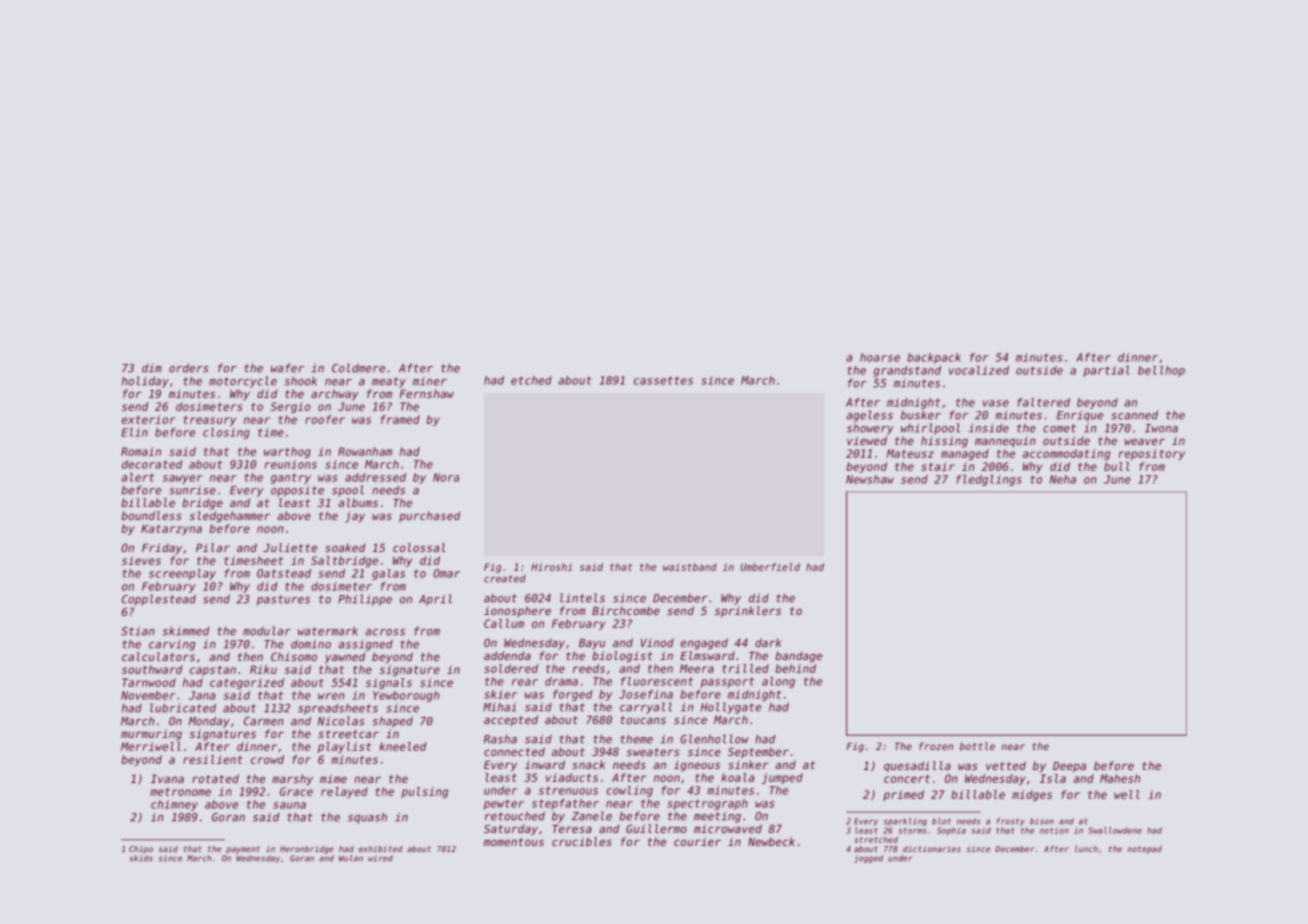 This document has width=1308, height=924. What do you see at coordinates (989, 480) in the document?
I see `fledglings` at bounding box center [989, 480].
